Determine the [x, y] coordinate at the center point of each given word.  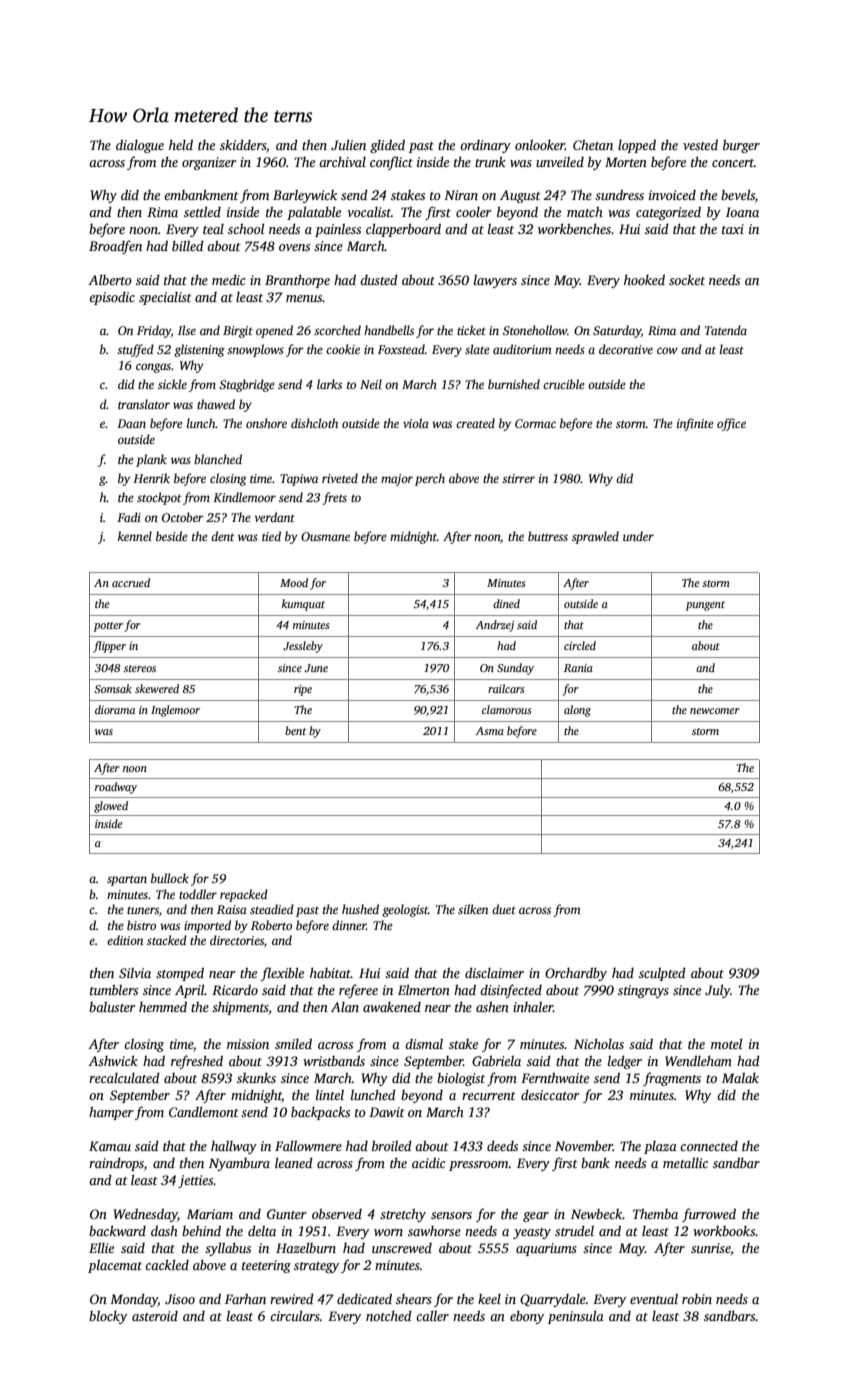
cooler [474, 212]
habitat [330, 972]
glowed [111, 807]
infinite [695, 424]
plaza [660, 1147]
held [181, 144]
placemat [115, 1266]
